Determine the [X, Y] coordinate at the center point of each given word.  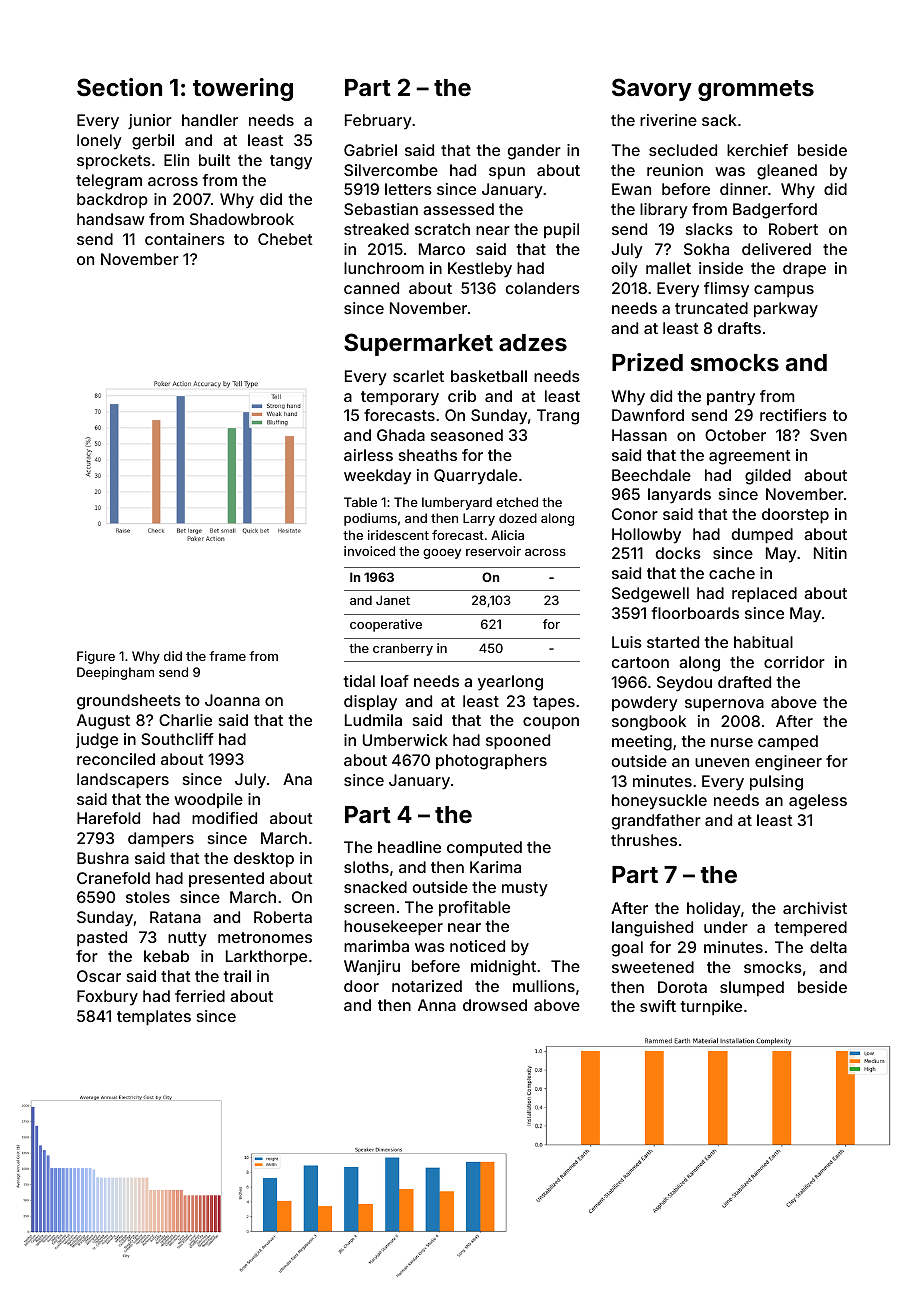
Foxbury [107, 998]
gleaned [787, 172]
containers [185, 239]
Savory [652, 89]
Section [119, 87]
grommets [756, 90]
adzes [533, 343]
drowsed [495, 1005]
